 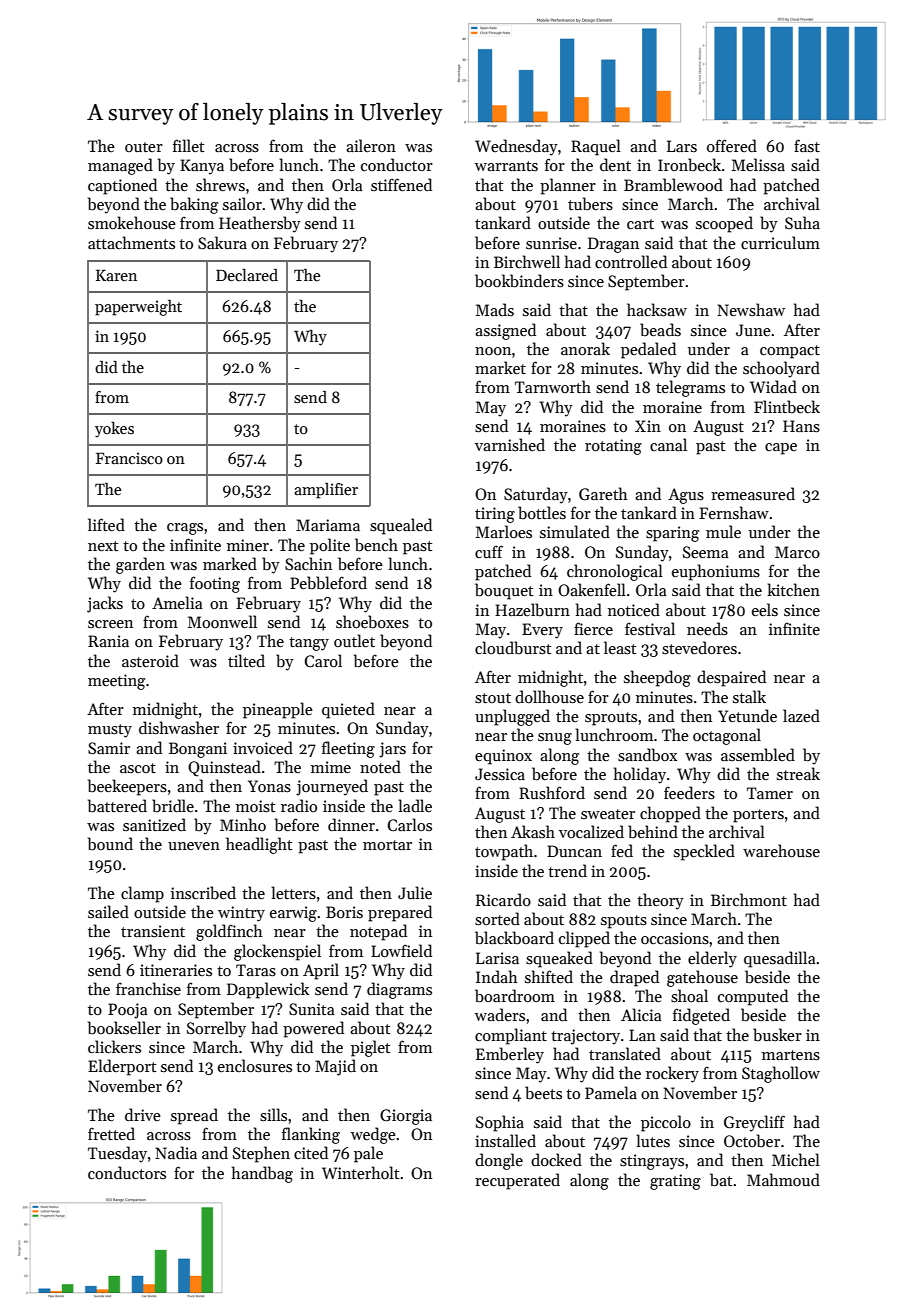 I want to click on outlet, so click(x=354, y=640).
